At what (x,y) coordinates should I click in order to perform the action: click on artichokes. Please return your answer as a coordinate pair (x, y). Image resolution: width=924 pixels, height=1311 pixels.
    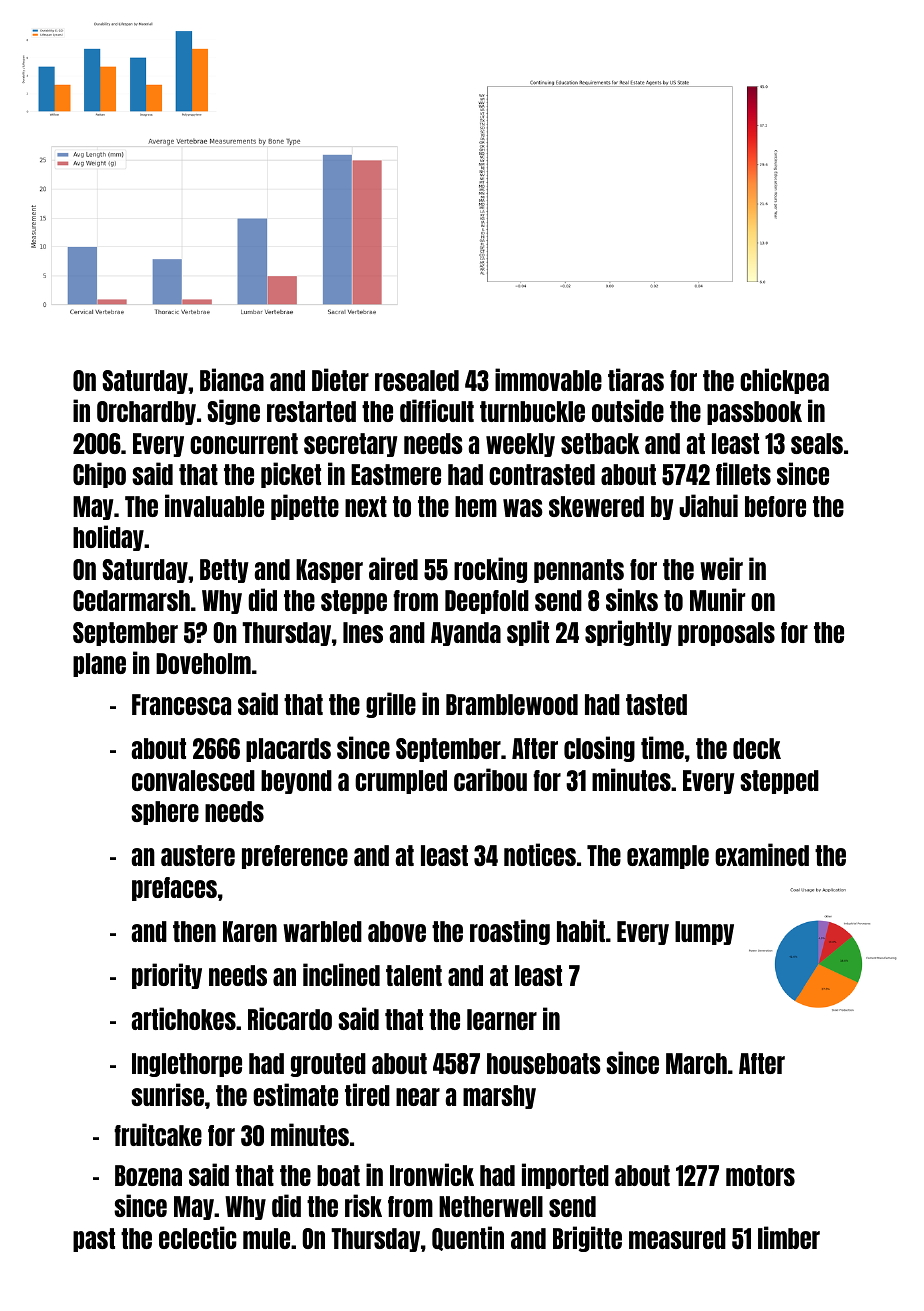
    Looking at the image, I should click on (184, 1018).
